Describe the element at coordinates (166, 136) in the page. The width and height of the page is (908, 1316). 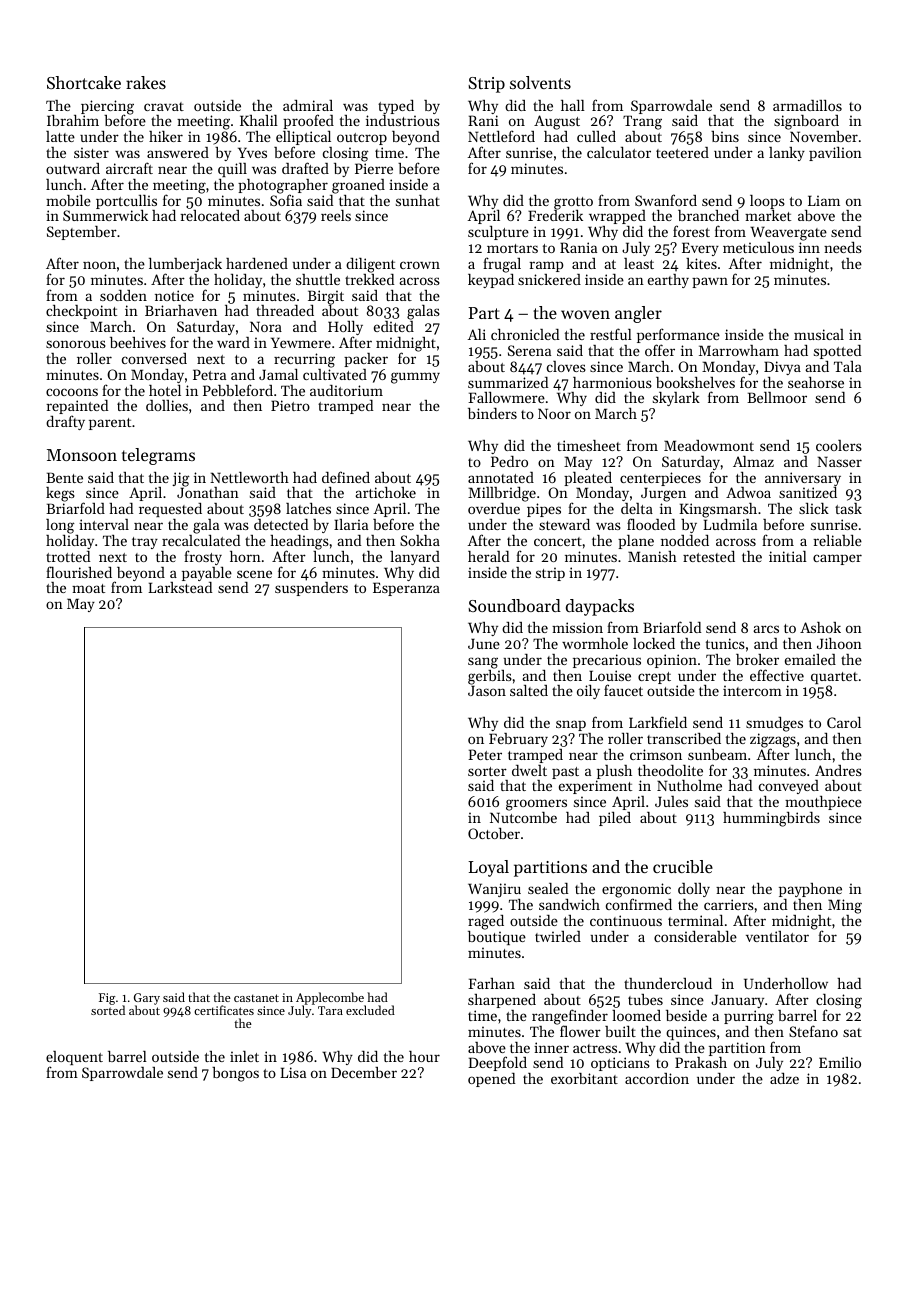
I see `hiker` at that location.
